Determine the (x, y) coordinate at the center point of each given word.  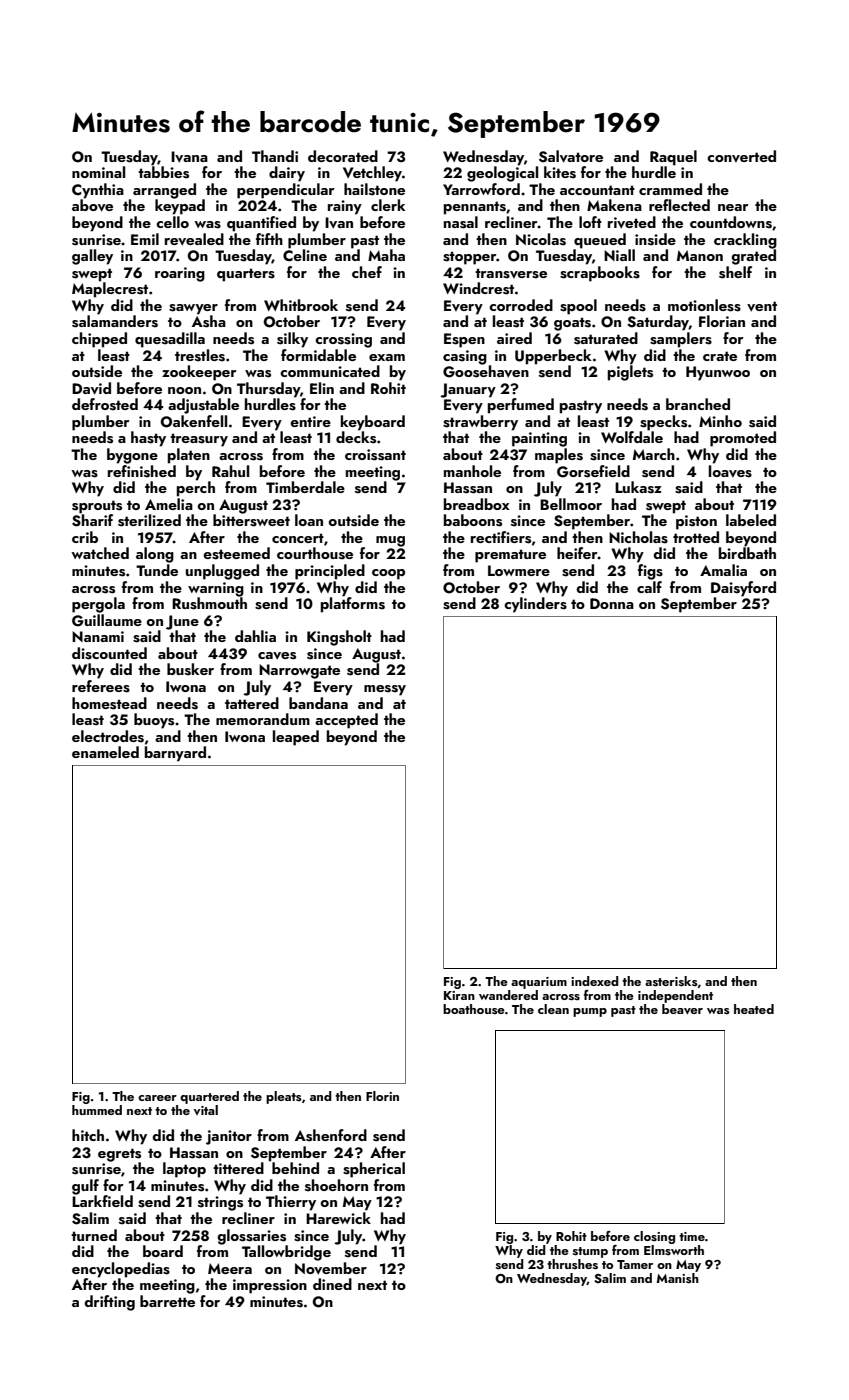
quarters (246, 275)
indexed (595, 981)
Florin (382, 1096)
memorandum (263, 719)
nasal (461, 222)
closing (654, 1237)
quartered (209, 1097)
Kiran (459, 995)
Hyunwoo (718, 373)
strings (220, 1203)
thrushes (572, 1264)
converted (741, 156)
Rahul (230, 471)
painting (539, 439)
